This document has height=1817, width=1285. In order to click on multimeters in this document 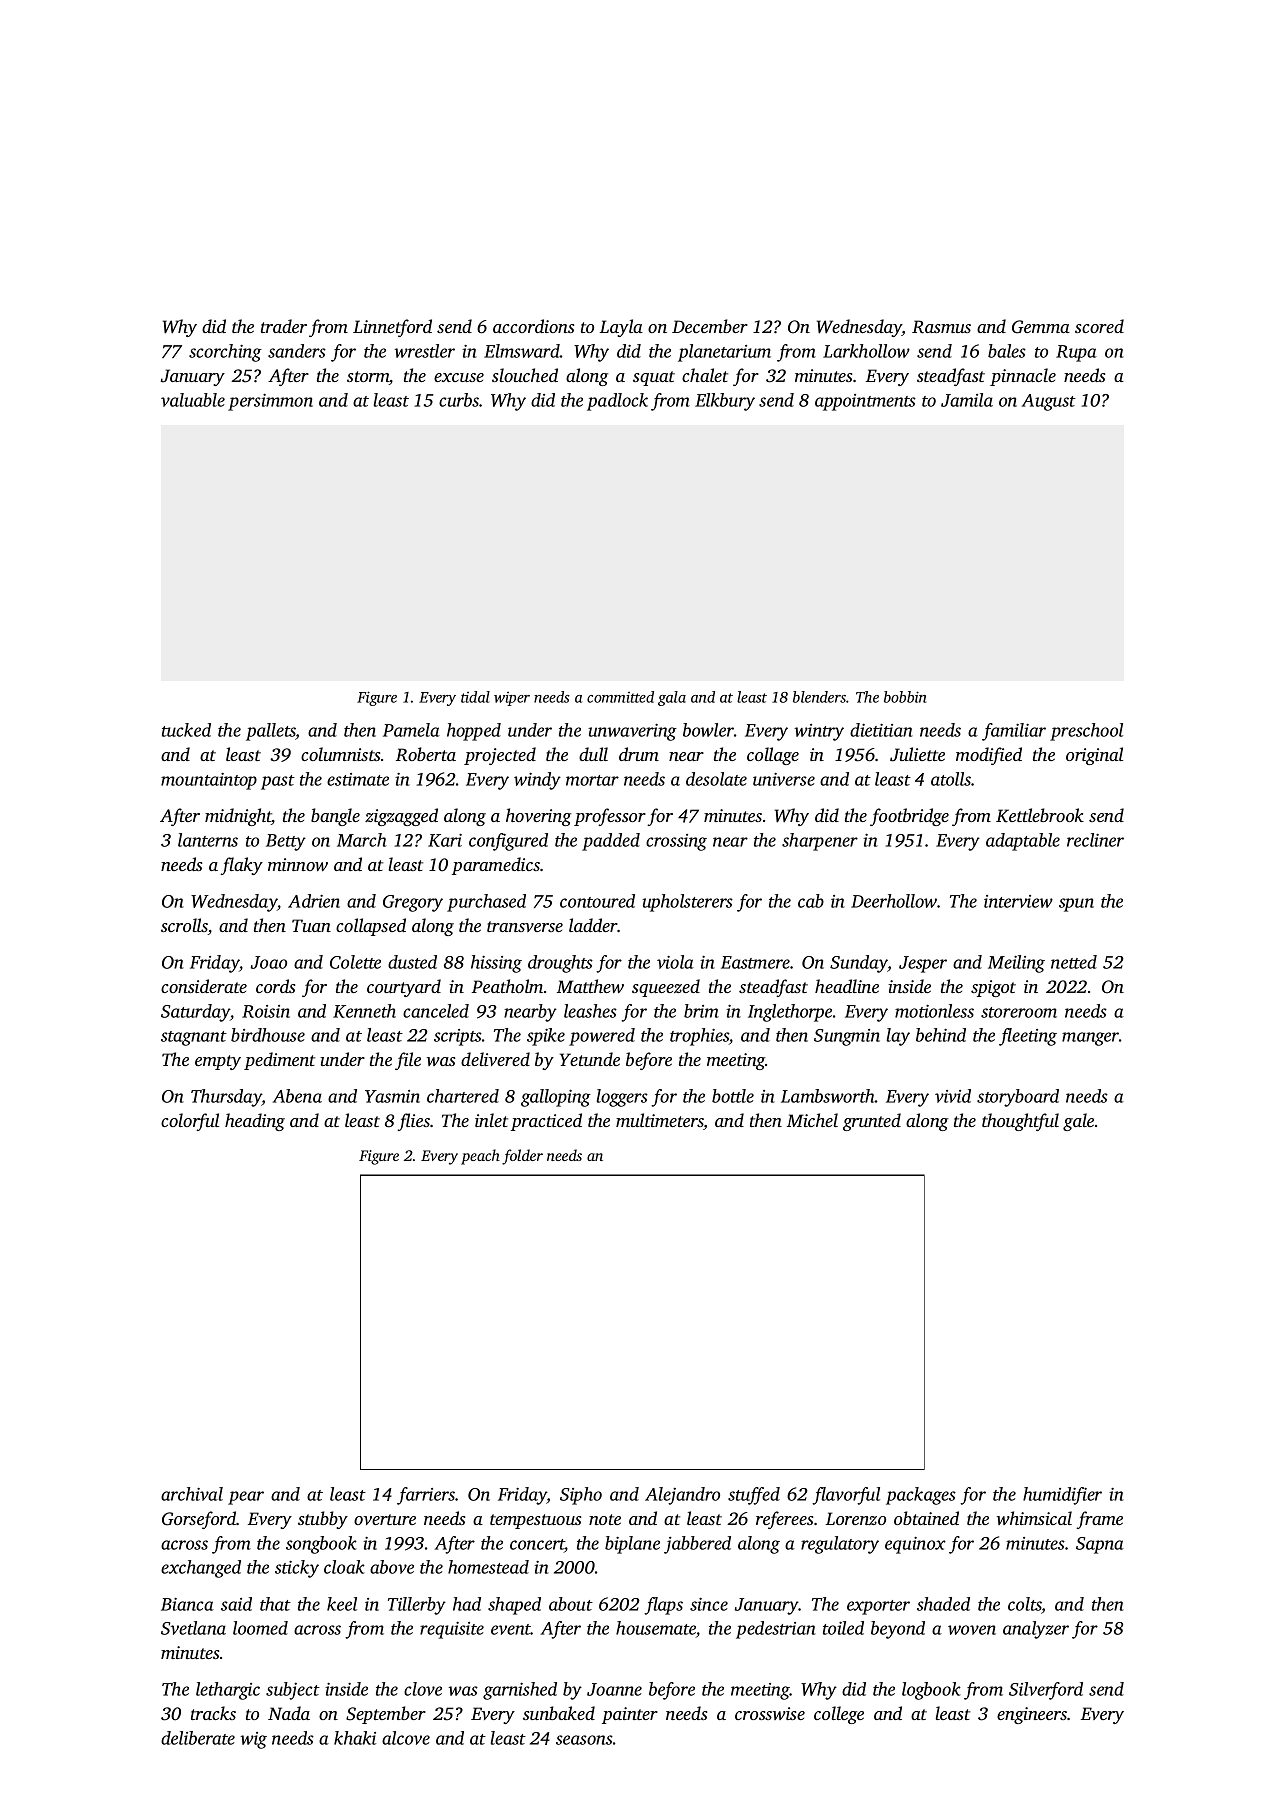, I will do `click(660, 1121)`.
